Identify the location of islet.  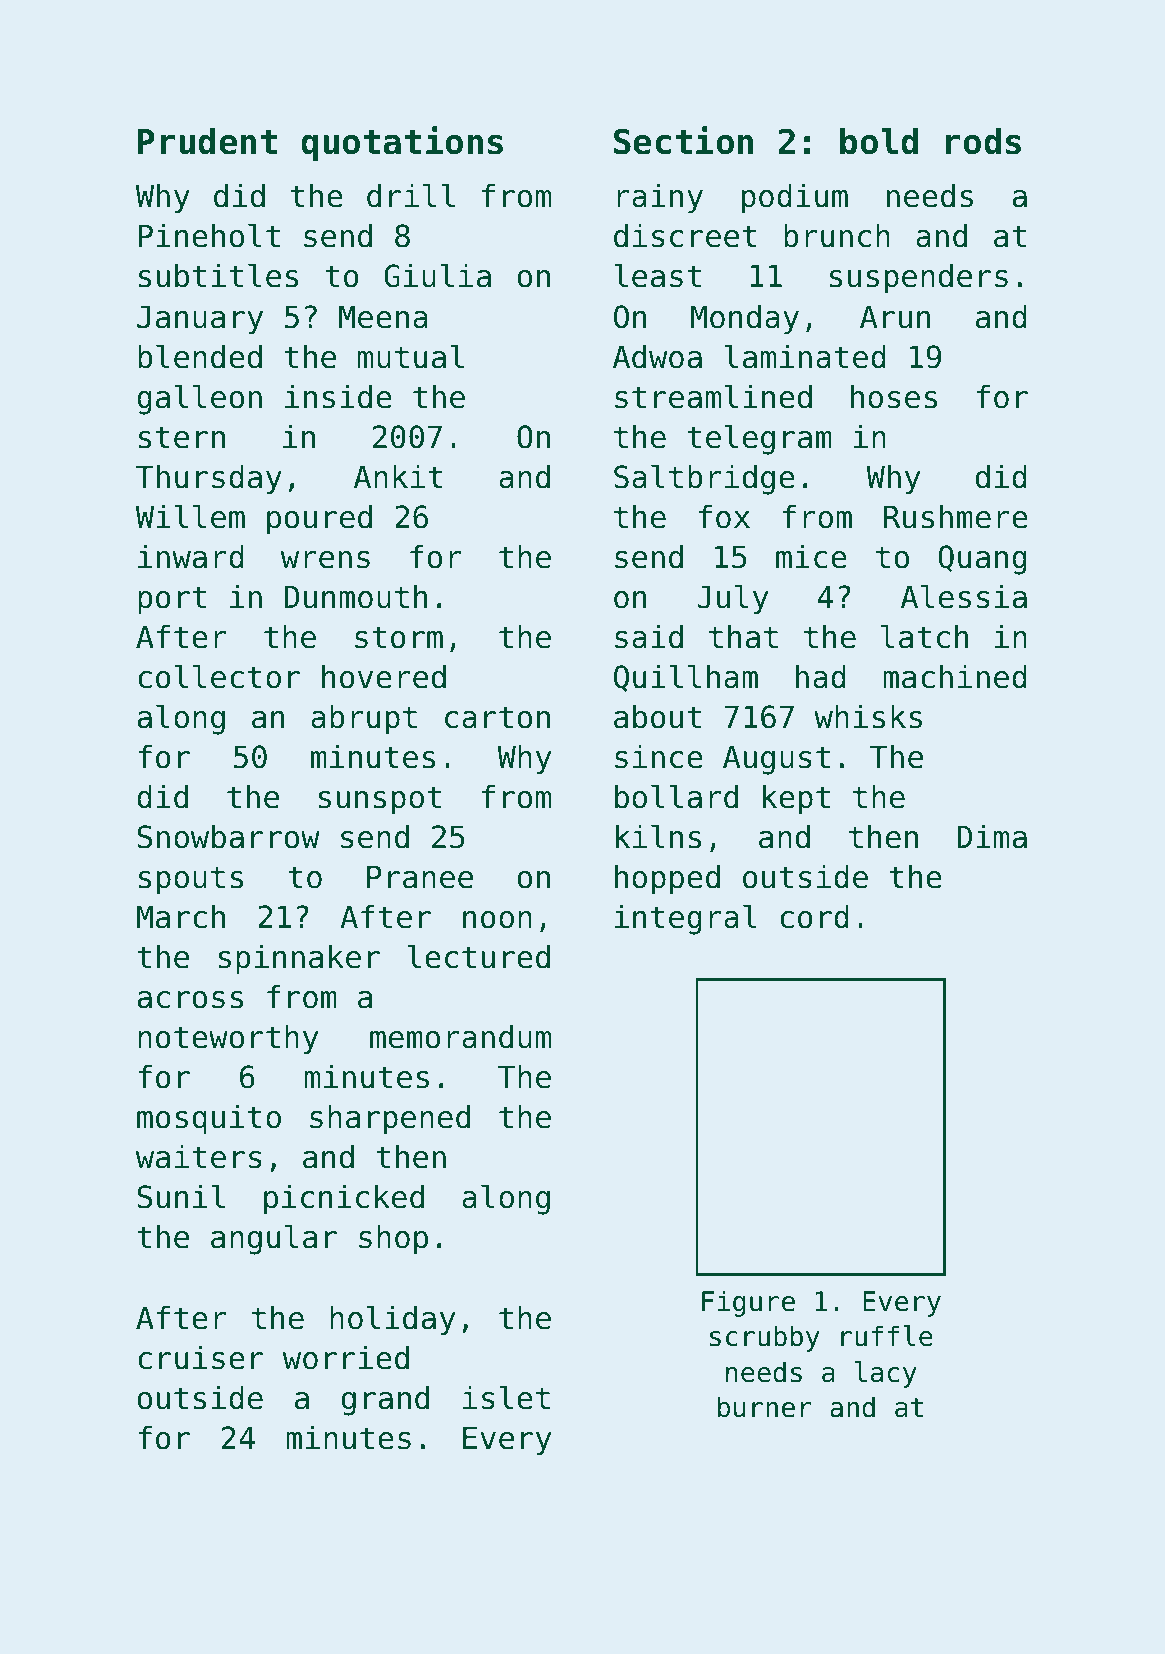
(506, 1397).
